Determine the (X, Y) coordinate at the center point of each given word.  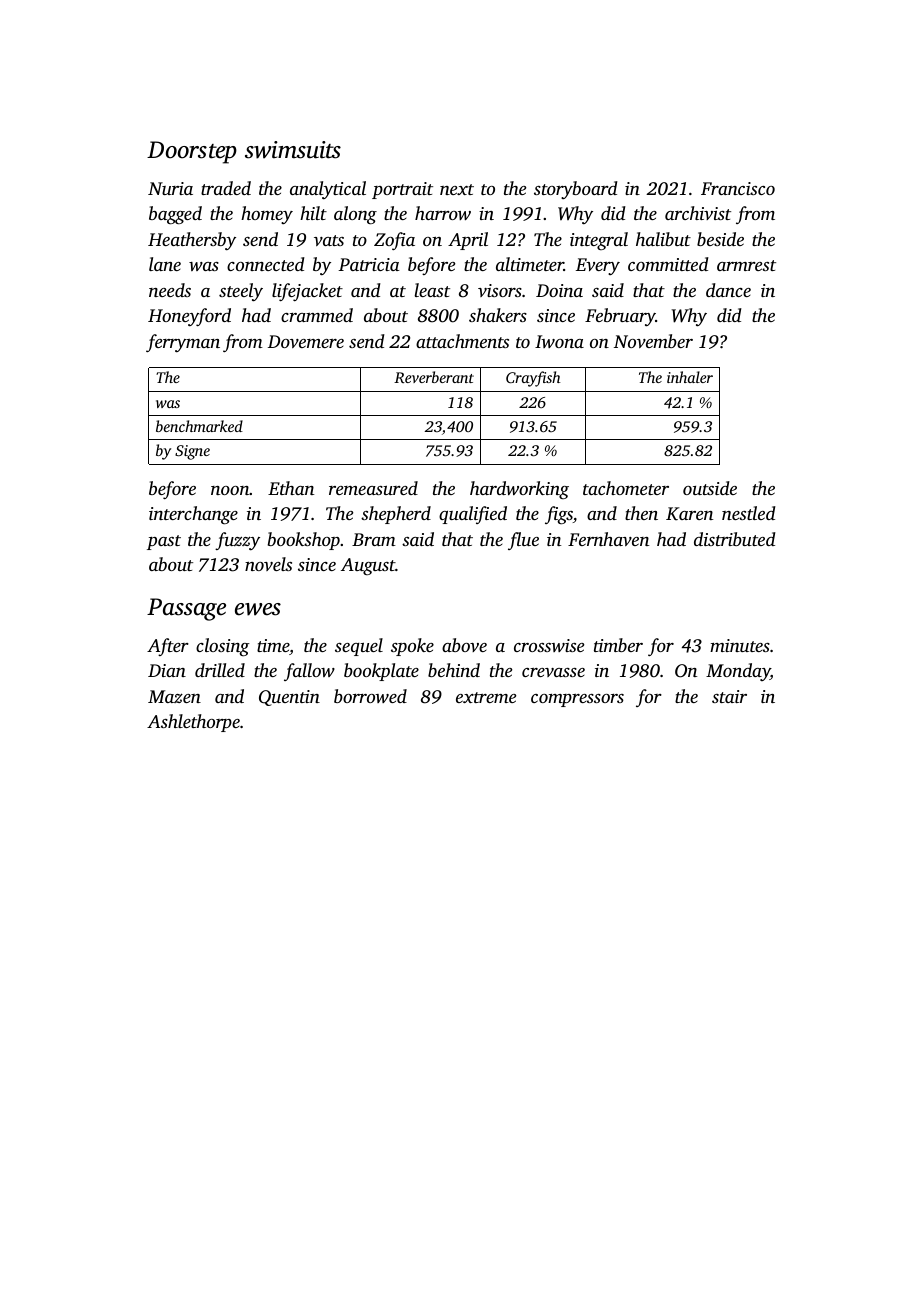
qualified (473, 515)
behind (454, 670)
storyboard (576, 190)
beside (720, 239)
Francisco (738, 188)
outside (710, 488)
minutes (740, 645)
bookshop (304, 541)
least (432, 290)
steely (241, 292)
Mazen (174, 696)
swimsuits (293, 150)
